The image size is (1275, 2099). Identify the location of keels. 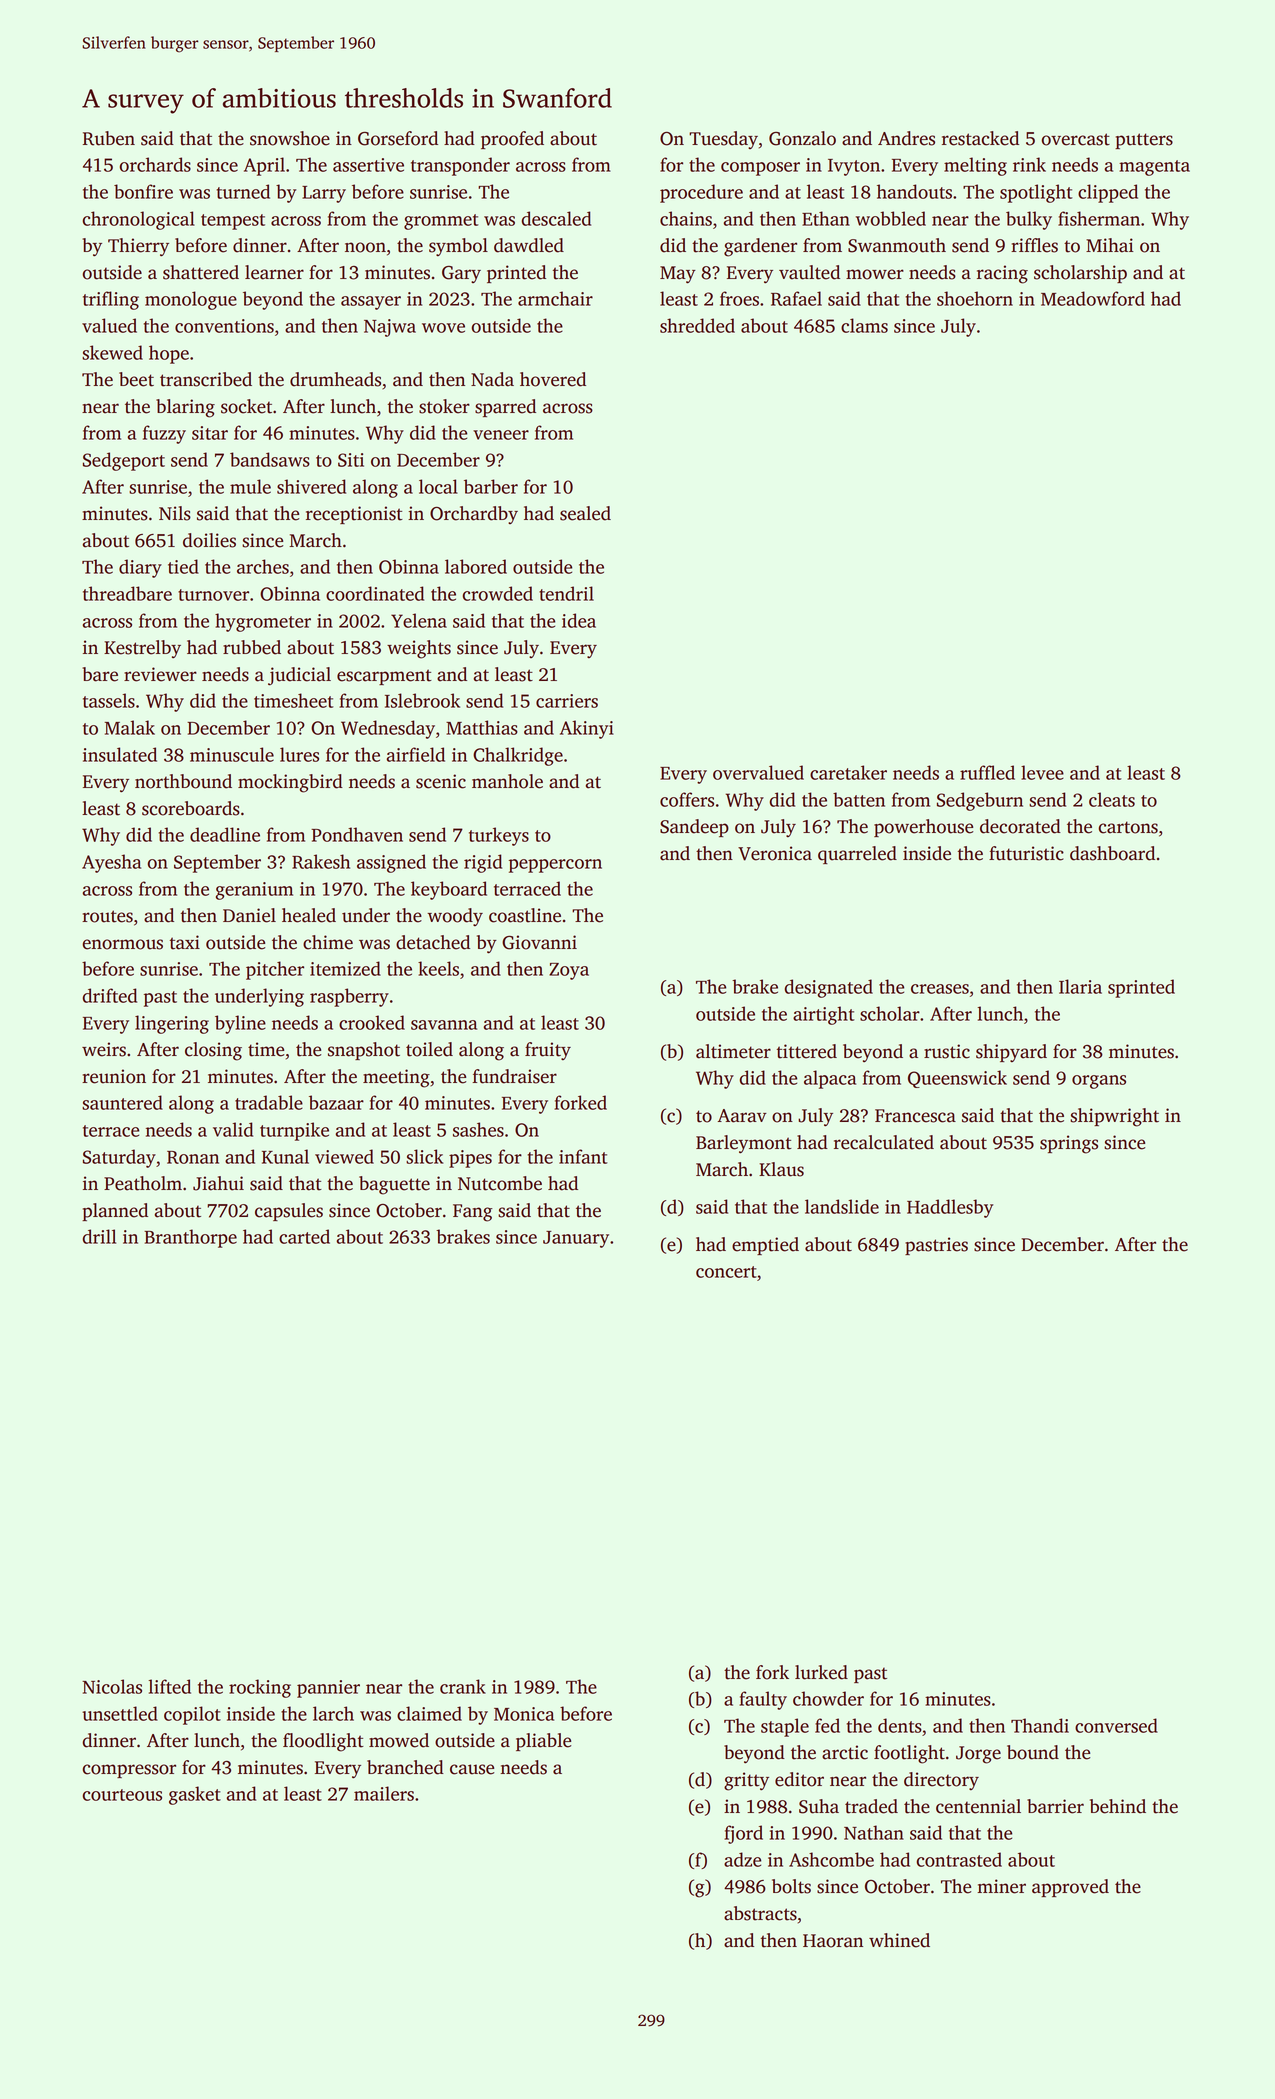
(438, 968).
